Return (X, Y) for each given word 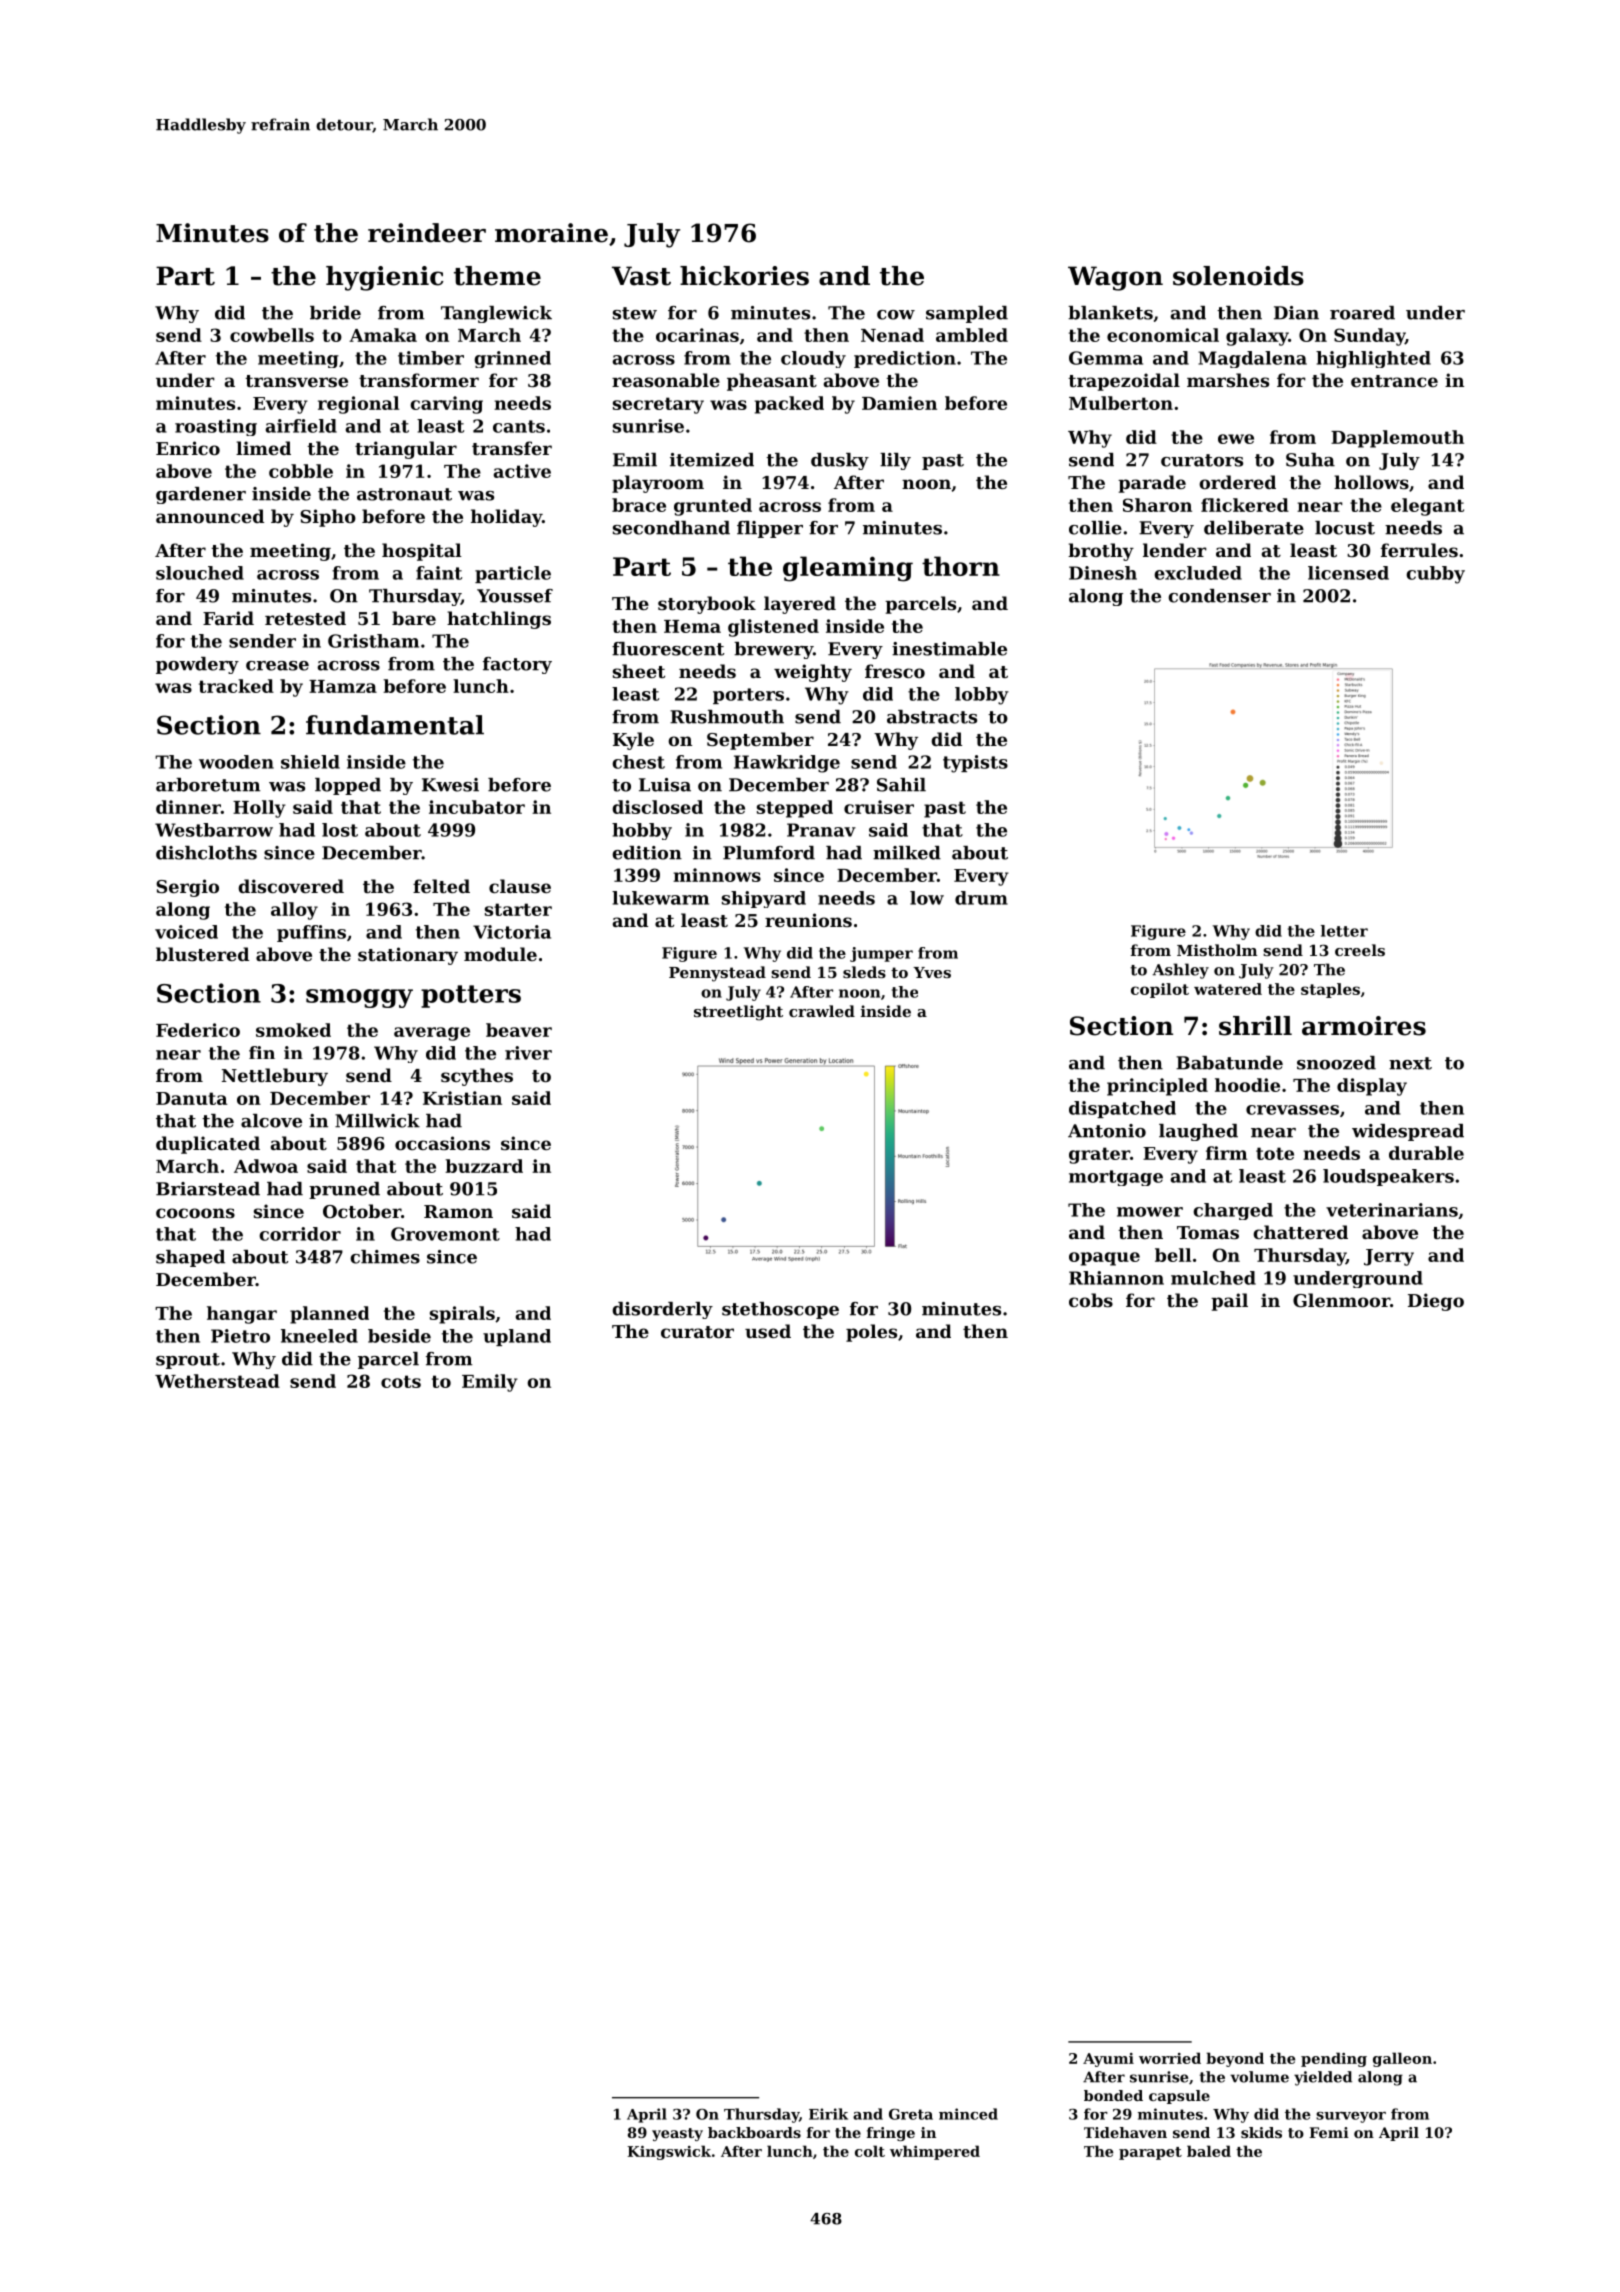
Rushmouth (727, 717)
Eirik (828, 2114)
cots (401, 1381)
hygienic (385, 278)
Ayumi (1108, 2060)
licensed (1348, 573)
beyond (1235, 2059)
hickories (744, 276)
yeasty (677, 2134)
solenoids (1238, 276)
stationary (408, 956)
